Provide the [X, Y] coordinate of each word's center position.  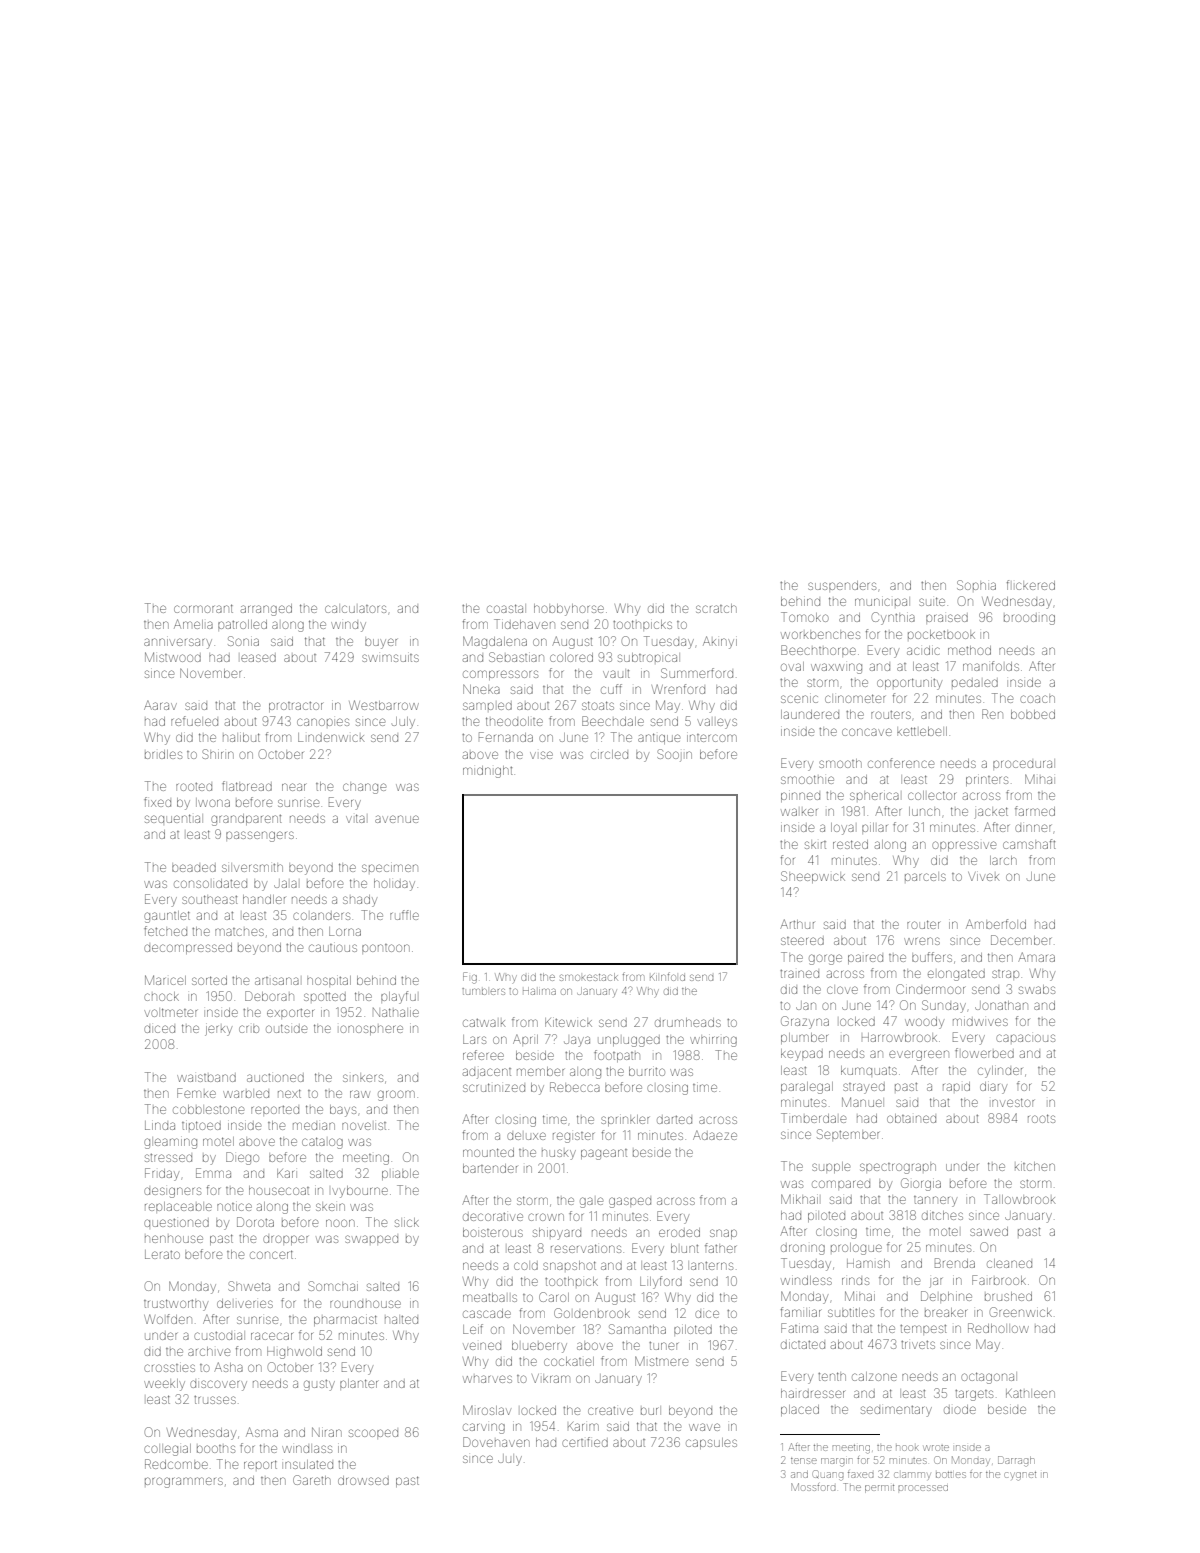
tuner [663, 1346]
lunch [924, 811]
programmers [184, 1482]
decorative [493, 1217]
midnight [487, 772]
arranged [266, 610]
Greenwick [1021, 1312]
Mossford [813, 1487]
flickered [1031, 585]
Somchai [333, 1286]
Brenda [955, 1263]
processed [923, 1488]
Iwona [213, 802]
